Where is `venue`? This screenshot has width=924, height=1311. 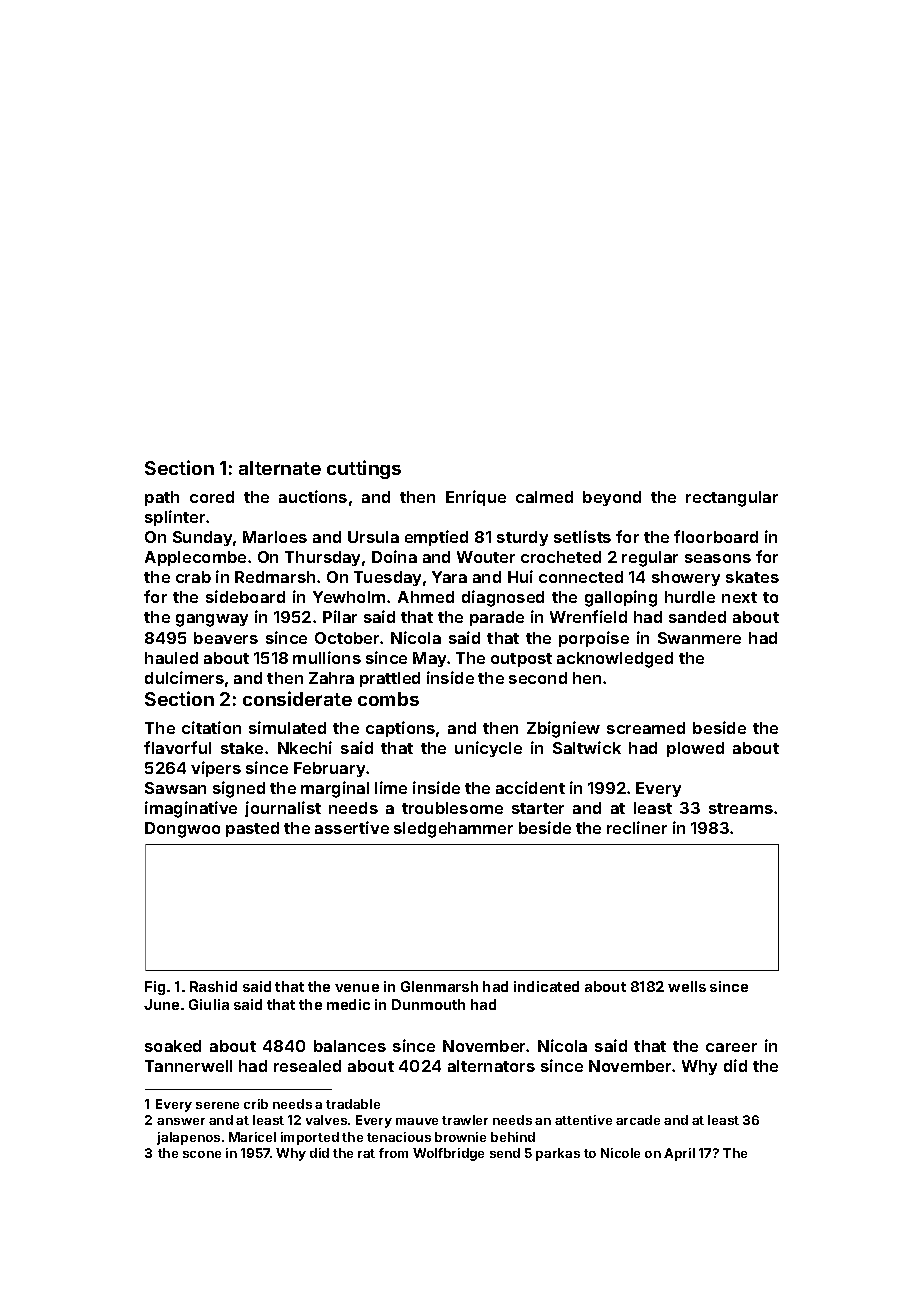 venue is located at coordinates (357, 988).
